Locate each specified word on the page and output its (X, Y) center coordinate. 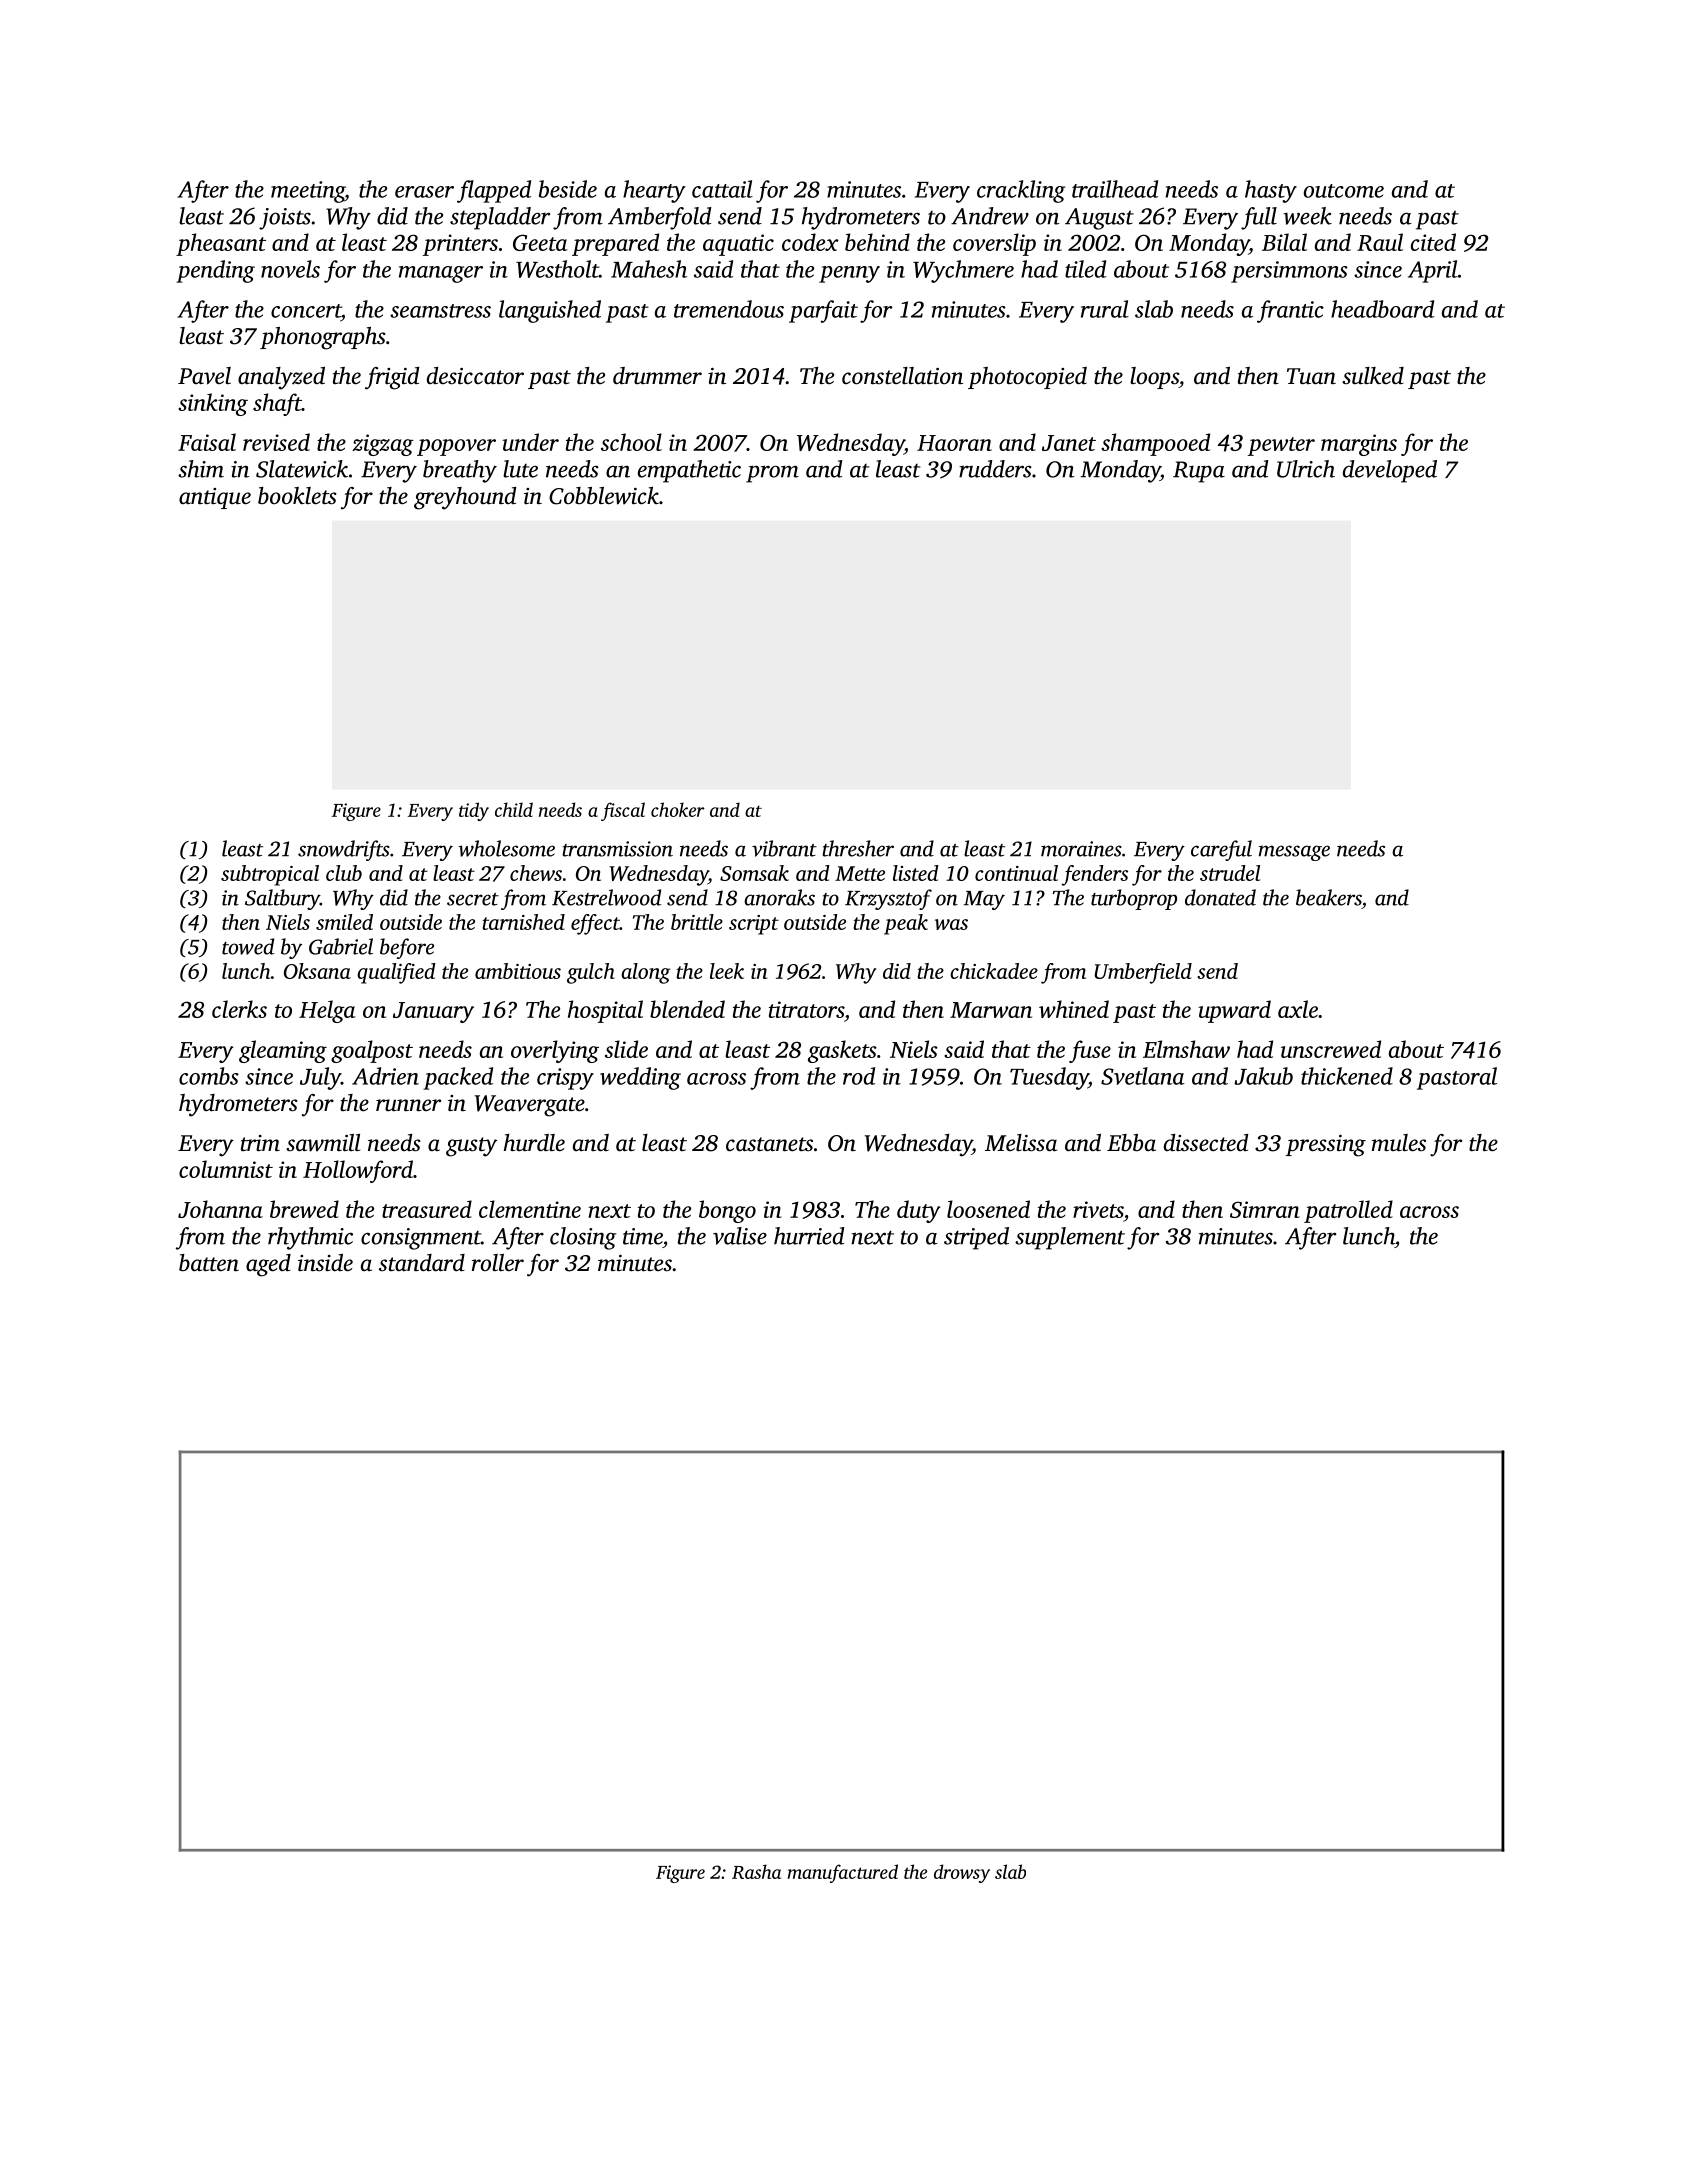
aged (268, 1265)
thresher (858, 848)
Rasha (756, 1871)
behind (877, 242)
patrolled (1348, 1211)
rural (1105, 309)
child (514, 809)
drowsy (962, 1873)
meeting (308, 192)
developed (1390, 471)
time (643, 1236)
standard (422, 1263)
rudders (995, 469)
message (1294, 853)
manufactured (843, 1873)
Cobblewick (604, 496)
